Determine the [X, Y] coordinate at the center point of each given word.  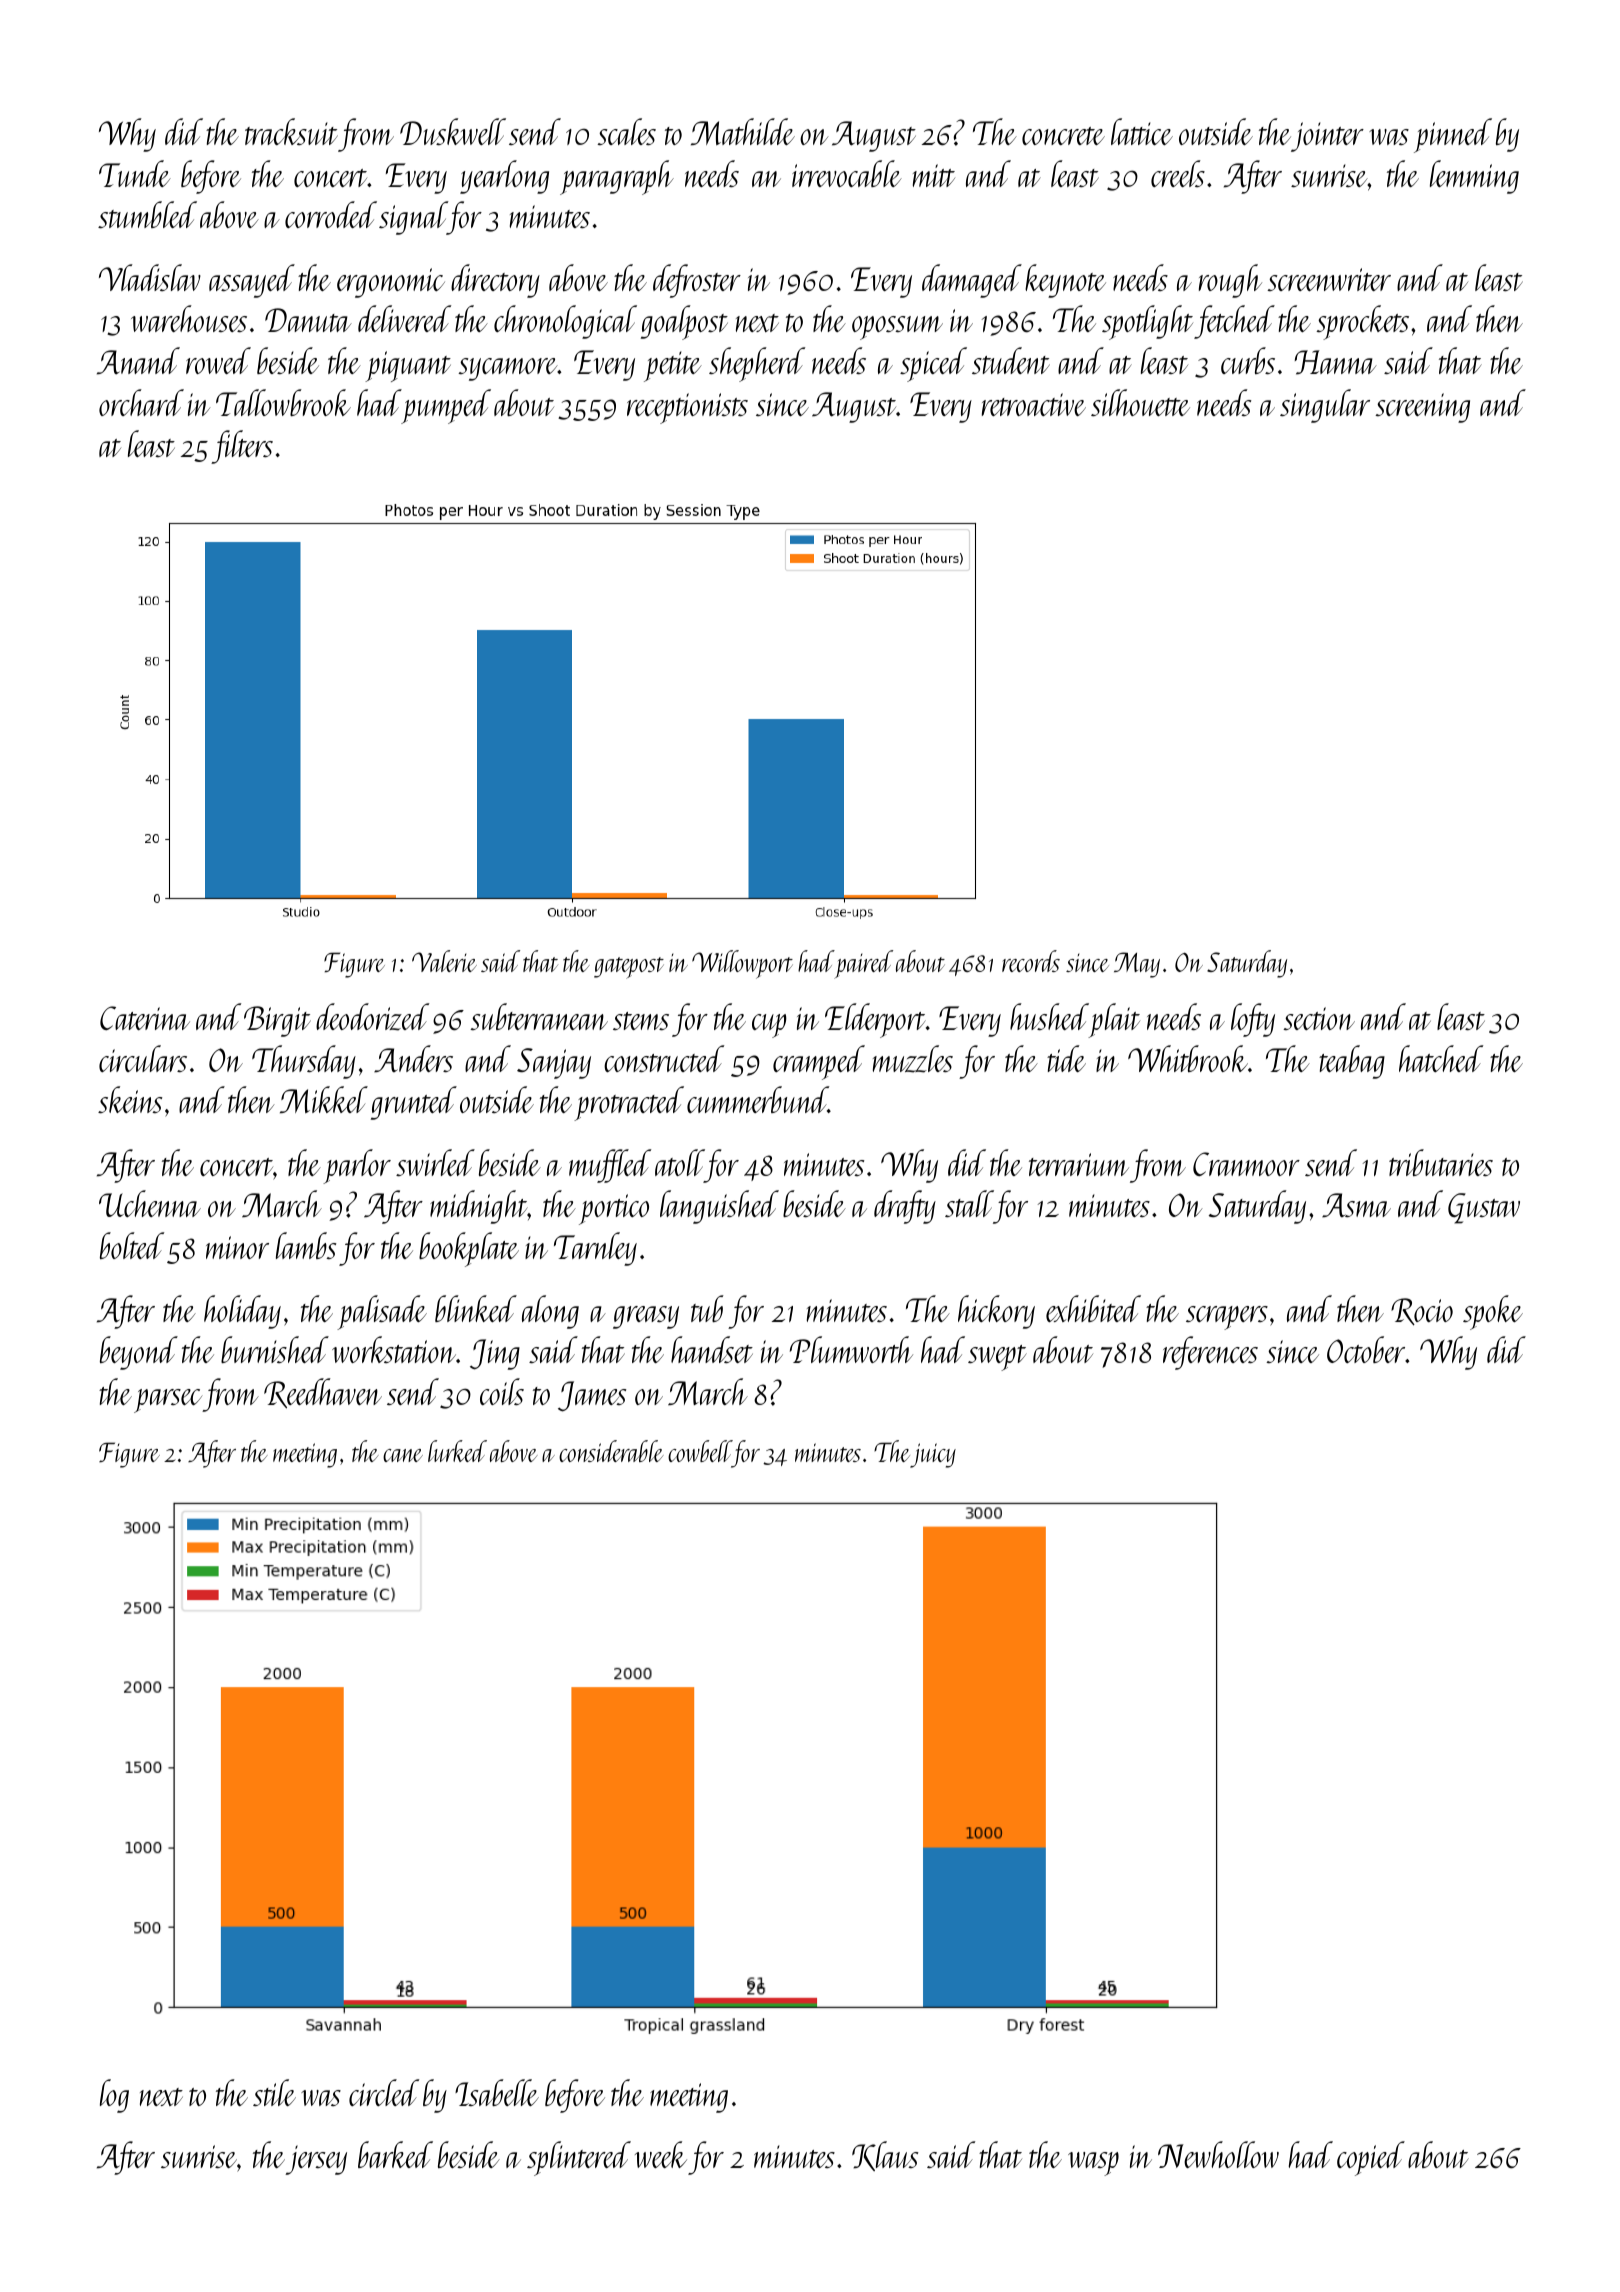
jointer [1327, 137]
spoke [1493, 1312]
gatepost [629, 968]
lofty [1253, 1020]
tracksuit [291, 131]
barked [395, 2154]
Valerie [444, 961]
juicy [933, 1455]
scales [626, 131]
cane [403, 1455]
